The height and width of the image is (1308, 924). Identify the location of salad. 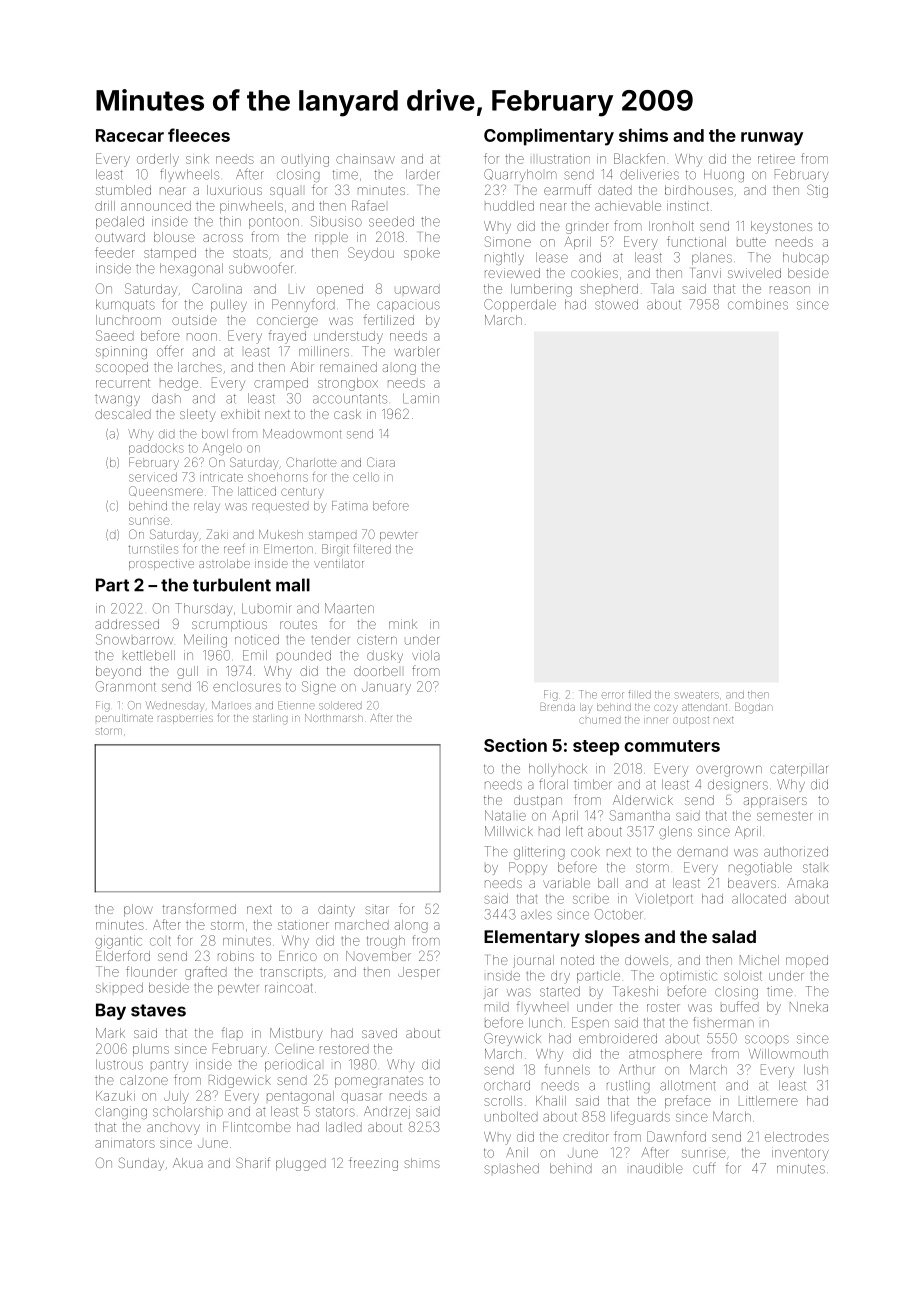
(734, 936).
